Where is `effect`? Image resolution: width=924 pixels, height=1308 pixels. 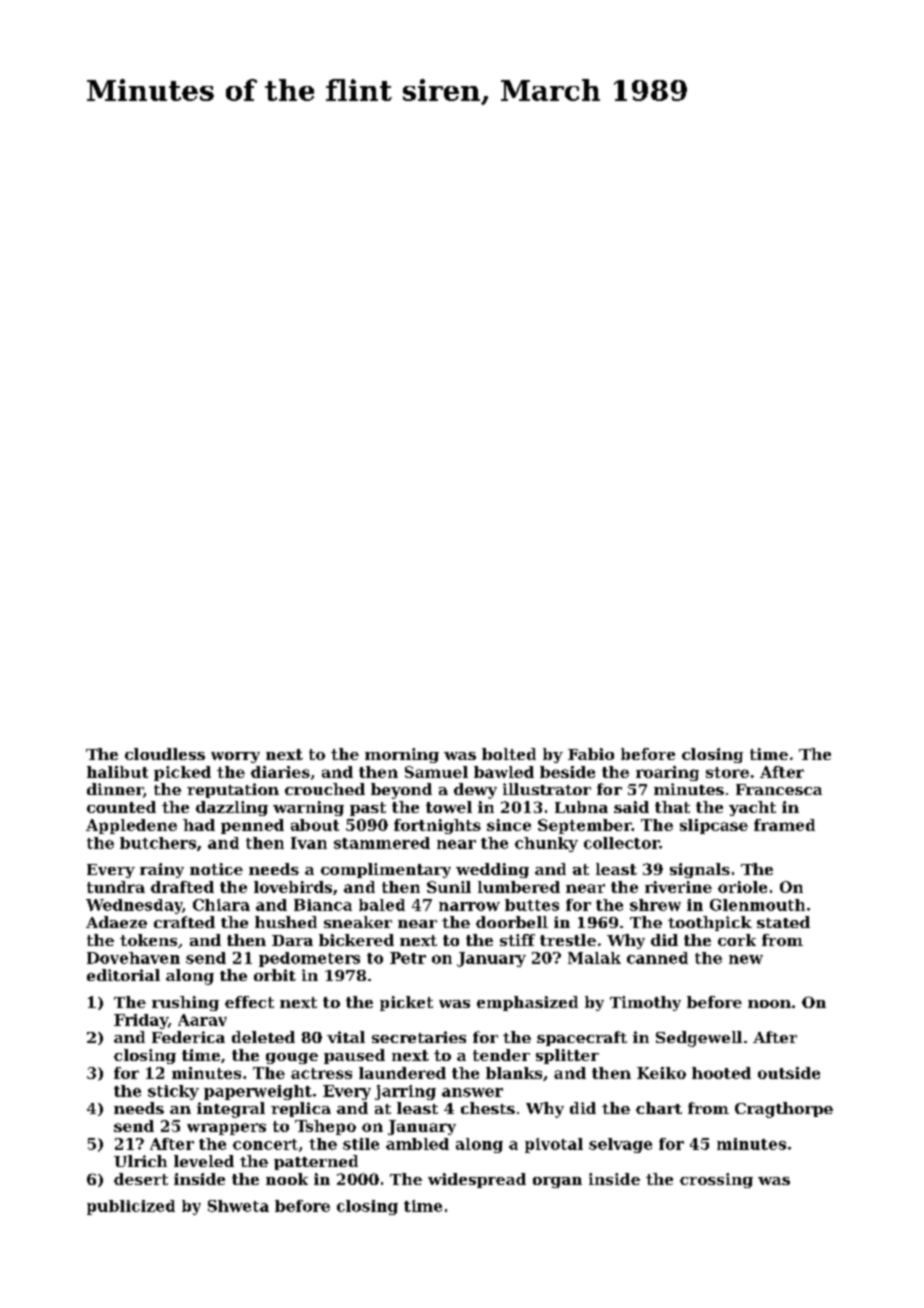
effect is located at coordinates (249, 1002).
